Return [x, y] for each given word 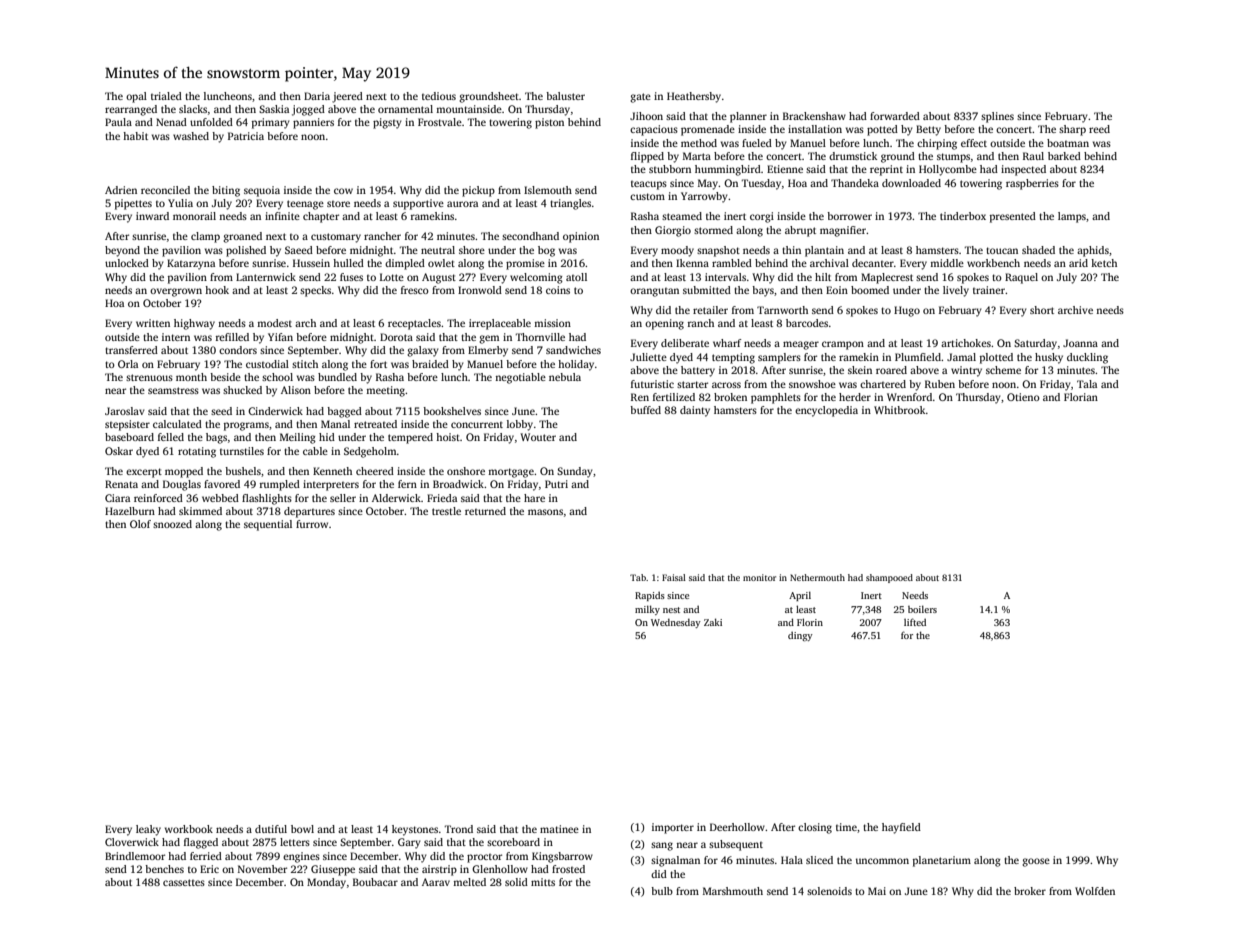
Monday [326, 883]
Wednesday [676, 623]
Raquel [1021, 278]
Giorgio [673, 231]
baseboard [129, 437]
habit [135, 136]
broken [730, 397]
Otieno [1023, 397]
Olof [140, 524]
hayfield [901, 828]
